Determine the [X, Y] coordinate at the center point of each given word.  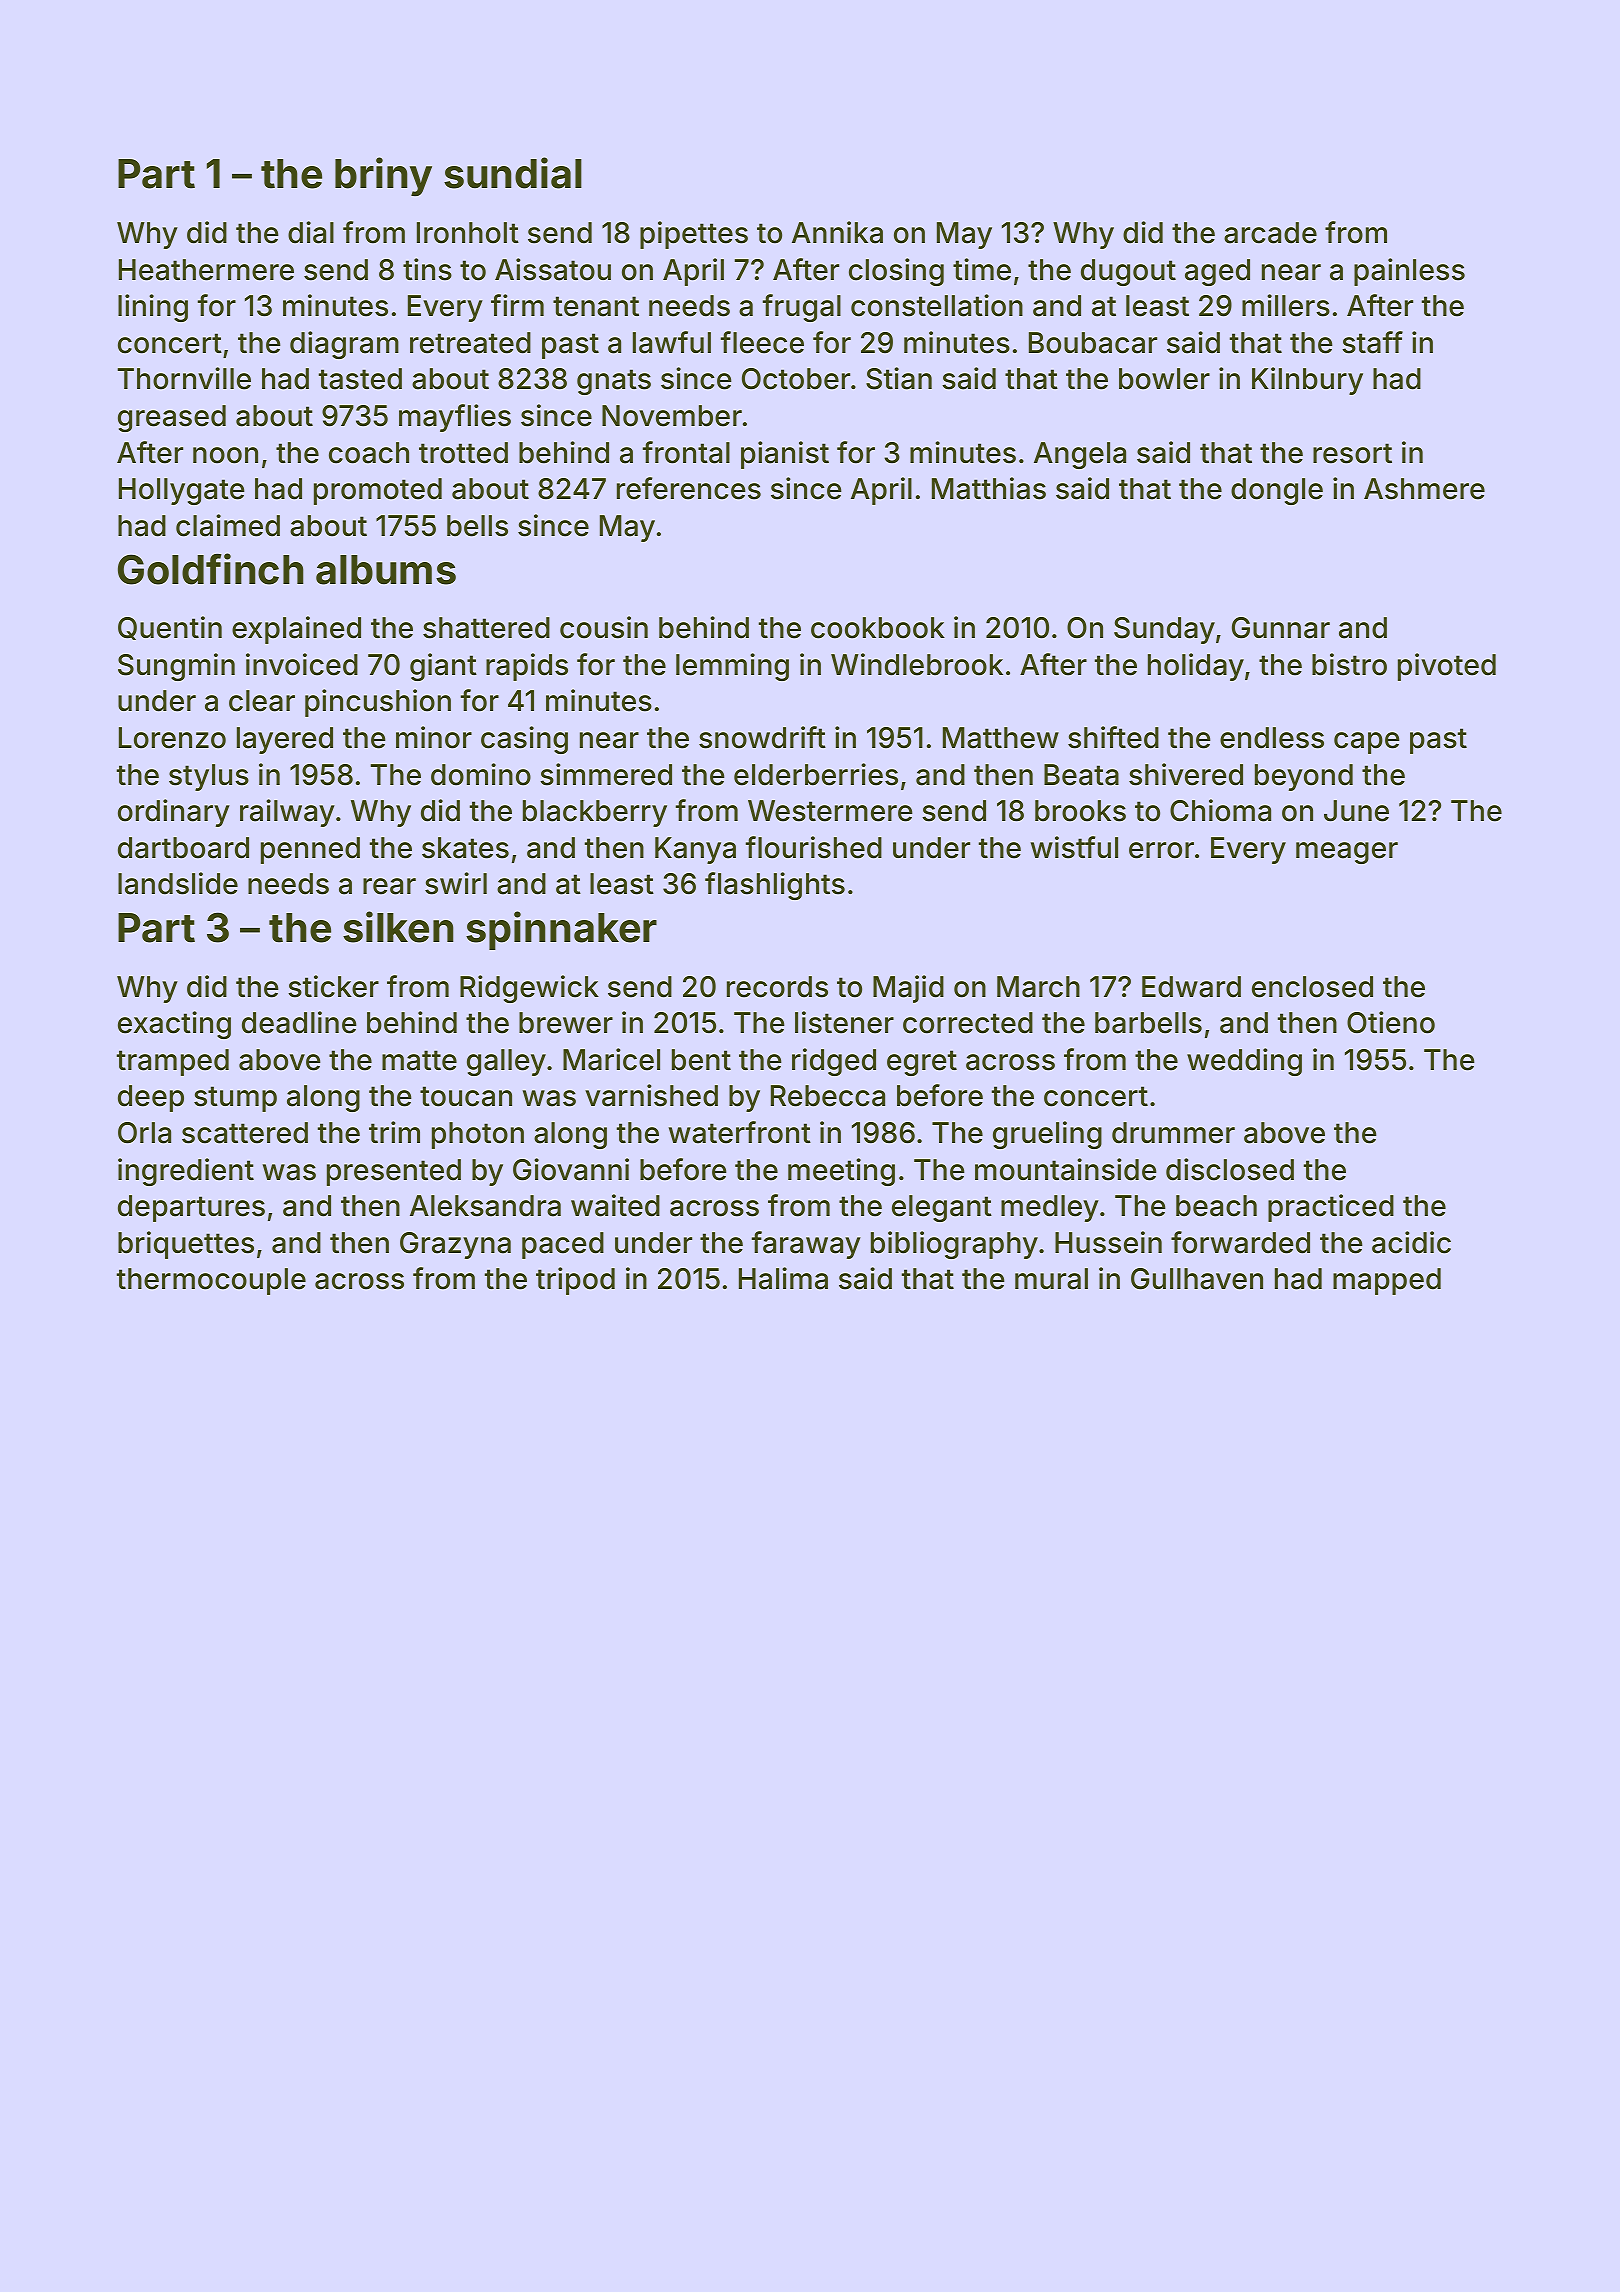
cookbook [878, 628]
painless [1409, 272]
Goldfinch [210, 569]
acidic [1411, 1242]
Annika [837, 232]
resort [1352, 453]
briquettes [186, 1245]
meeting [841, 1172]
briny [383, 177]
